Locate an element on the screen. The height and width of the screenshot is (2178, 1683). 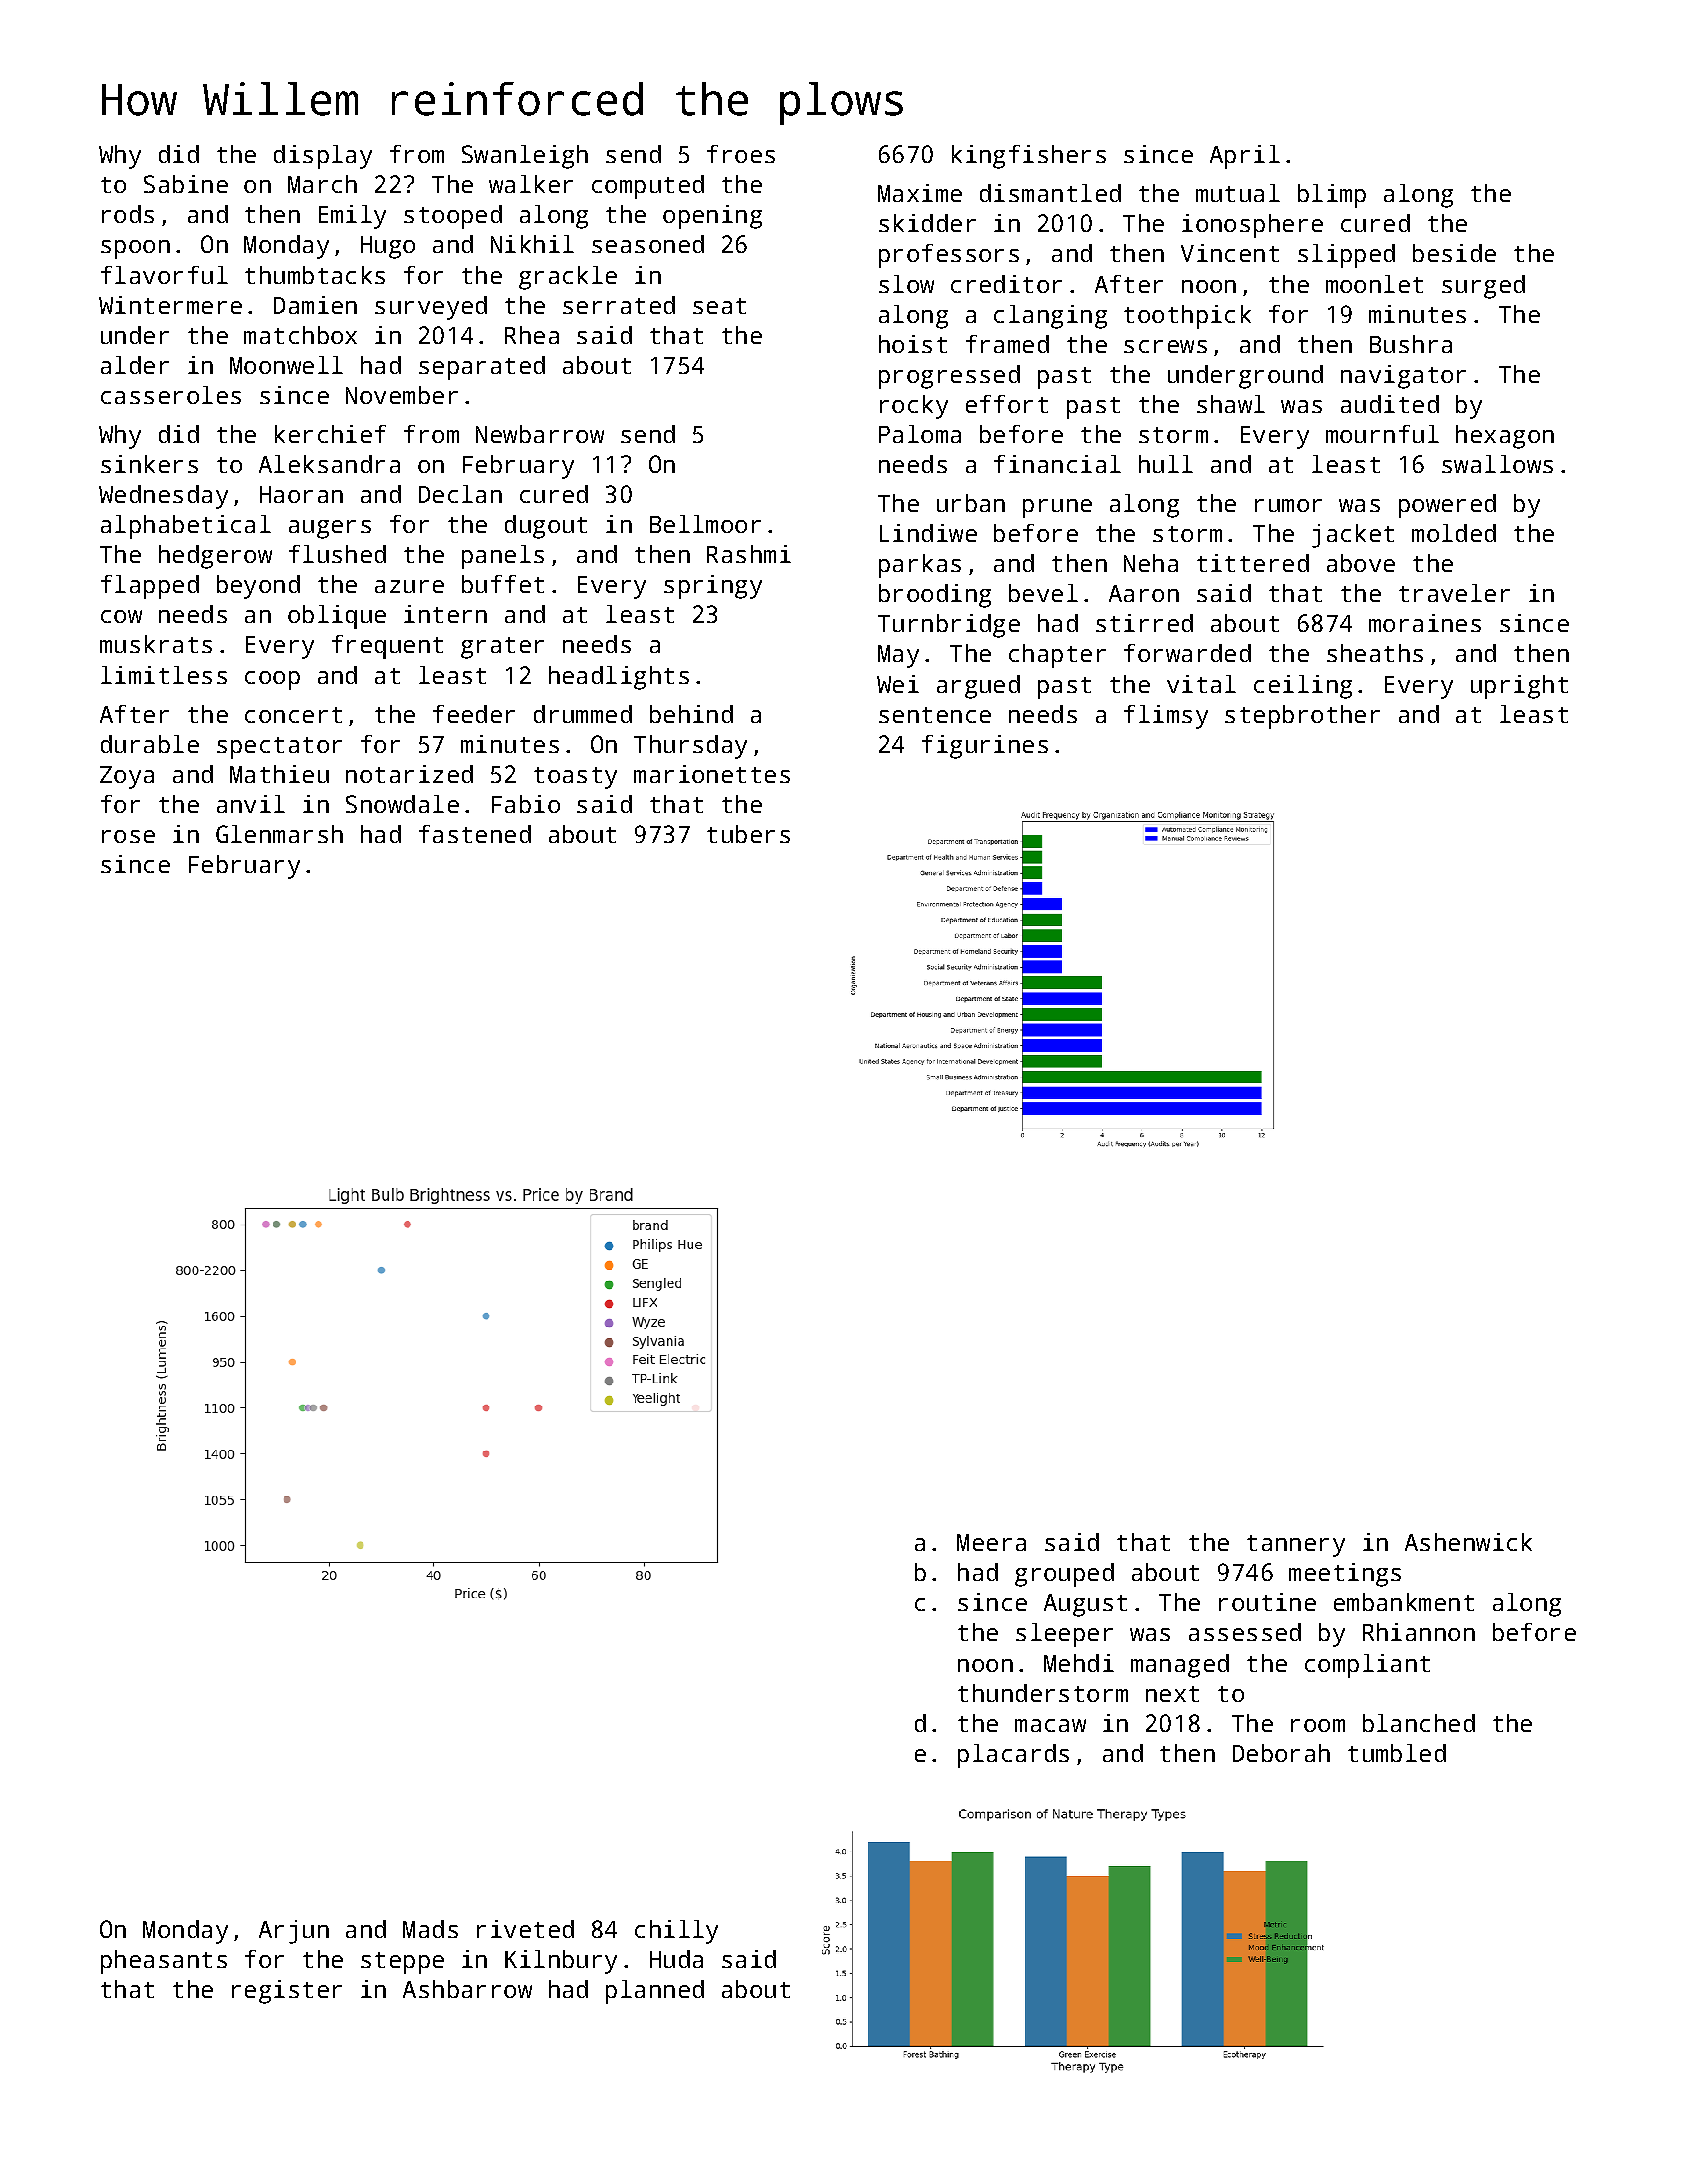
surveyed is located at coordinates (431, 308).
